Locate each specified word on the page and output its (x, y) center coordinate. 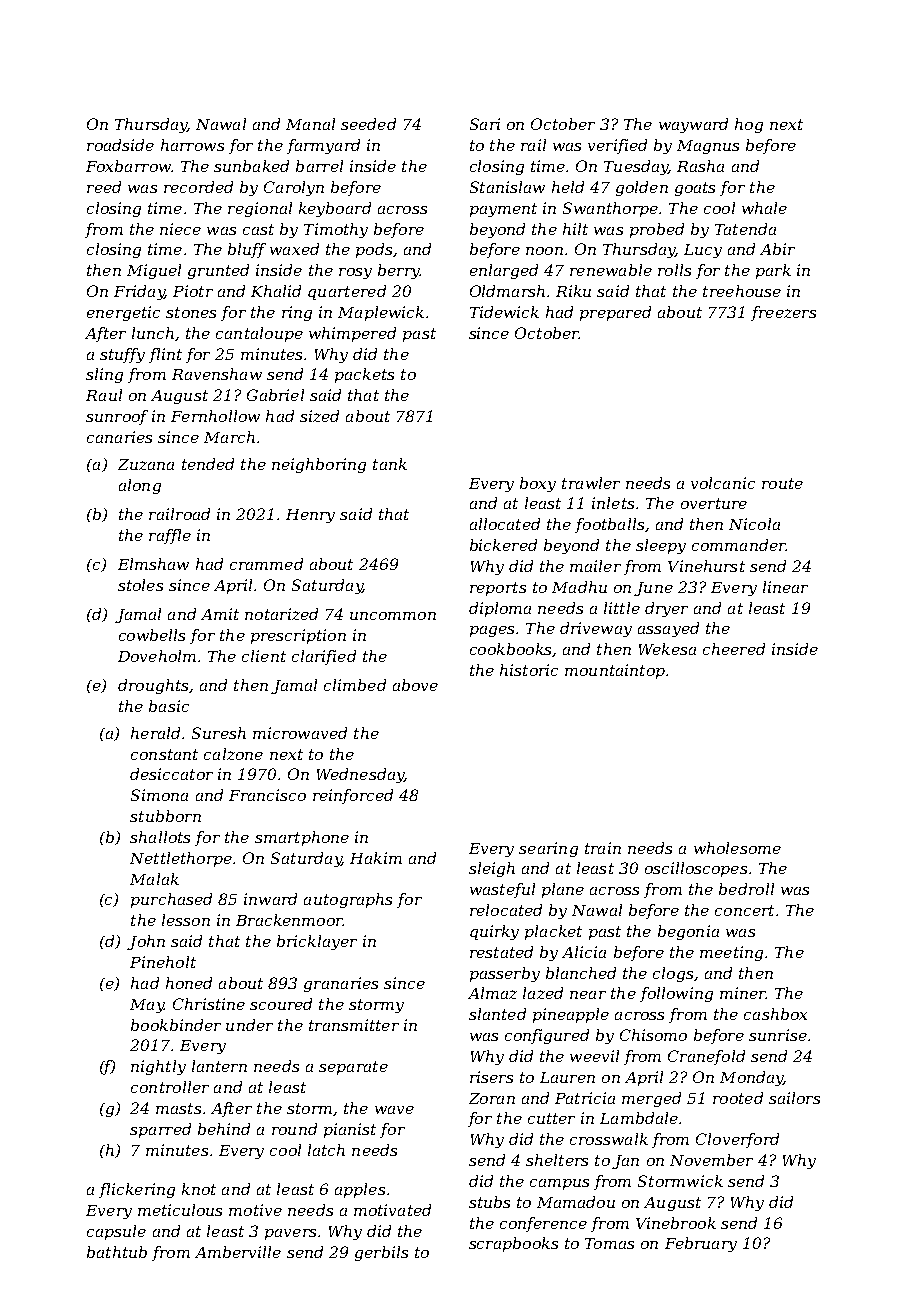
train (603, 848)
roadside (120, 145)
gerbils (381, 1253)
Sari (485, 124)
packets (364, 375)
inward (270, 899)
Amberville (238, 1252)
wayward (693, 125)
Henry (310, 516)
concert (744, 910)
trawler (591, 483)
